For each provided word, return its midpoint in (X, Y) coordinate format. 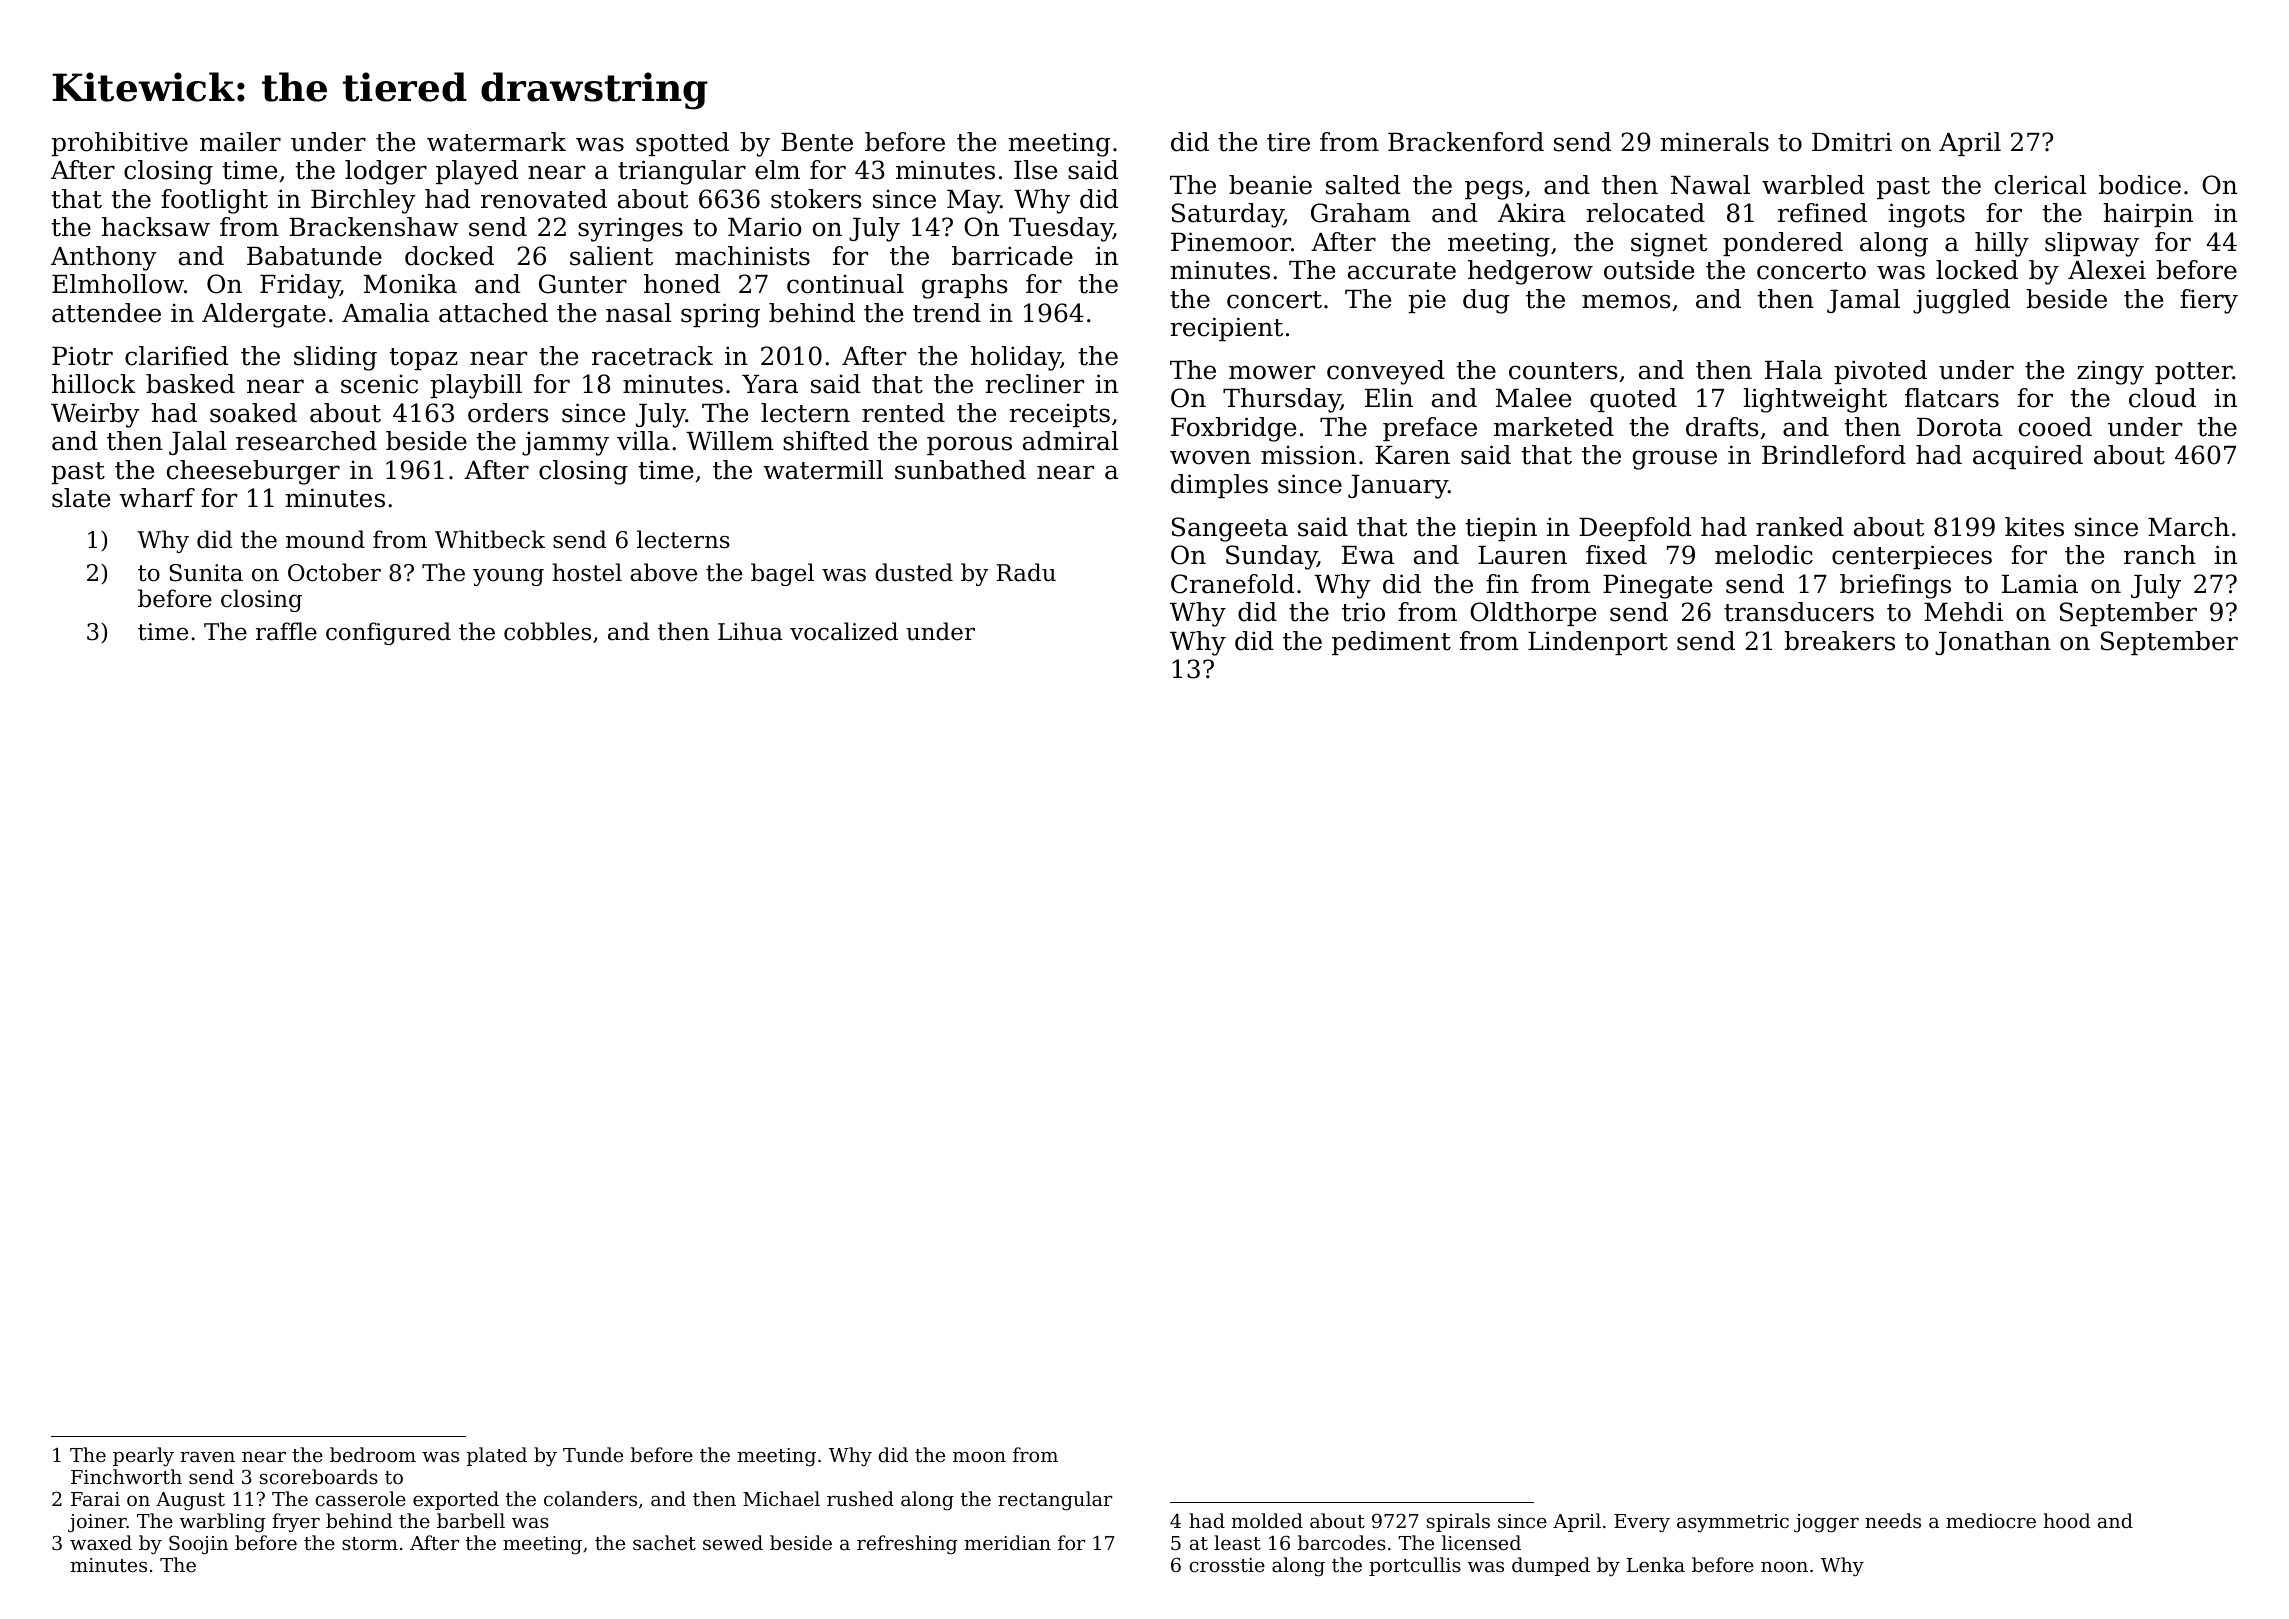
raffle (286, 631)
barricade (1012, 256)
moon (979, 1457)
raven (207, 1457)
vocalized (844, 631)
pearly (143, 1457)
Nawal (1710, 185)
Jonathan (1993, 643)
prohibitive (119, 144)
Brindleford (1834, 455)
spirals (1458, 1522)
